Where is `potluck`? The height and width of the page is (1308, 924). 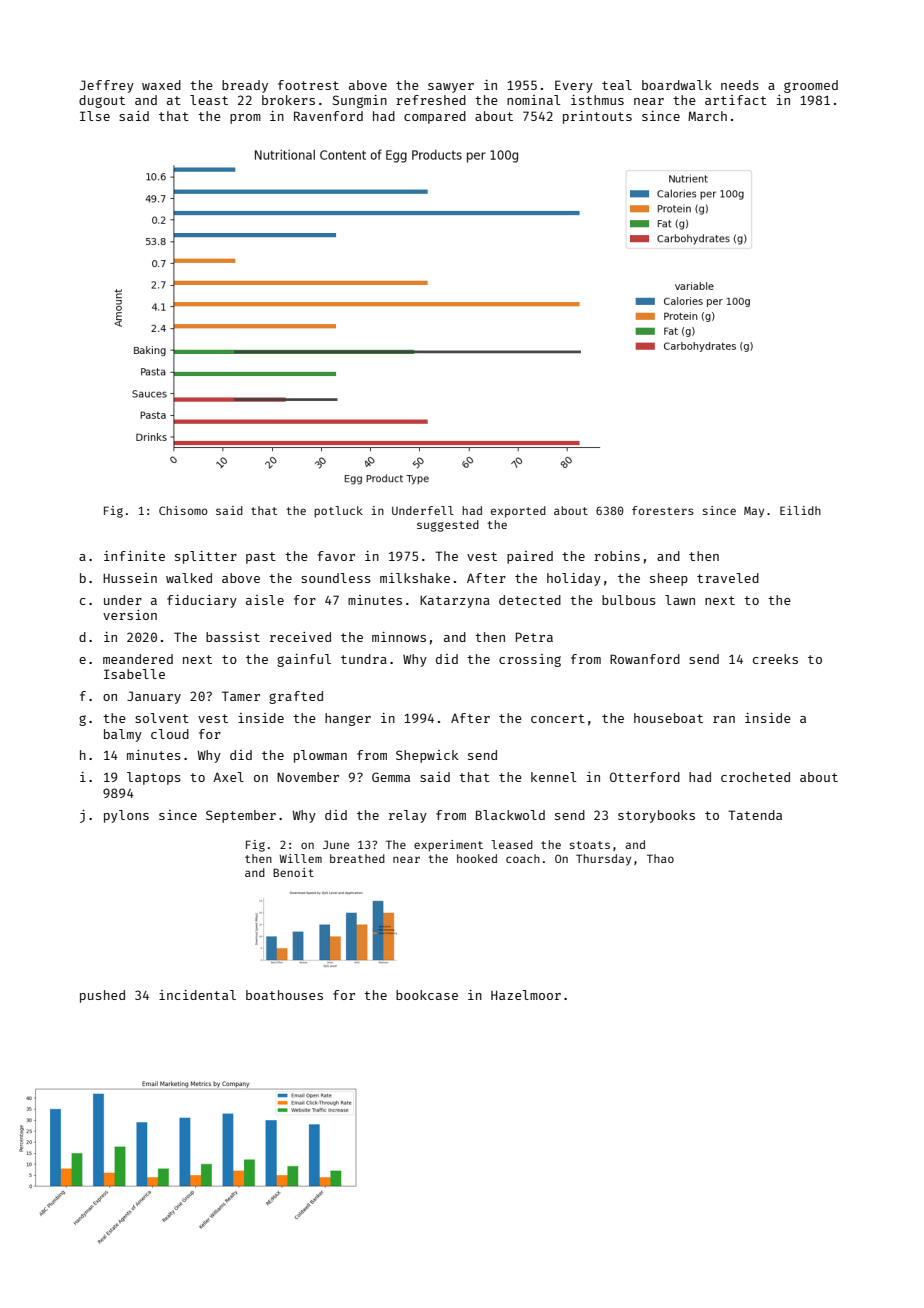 potluck is located at coordinates (338, 512).
